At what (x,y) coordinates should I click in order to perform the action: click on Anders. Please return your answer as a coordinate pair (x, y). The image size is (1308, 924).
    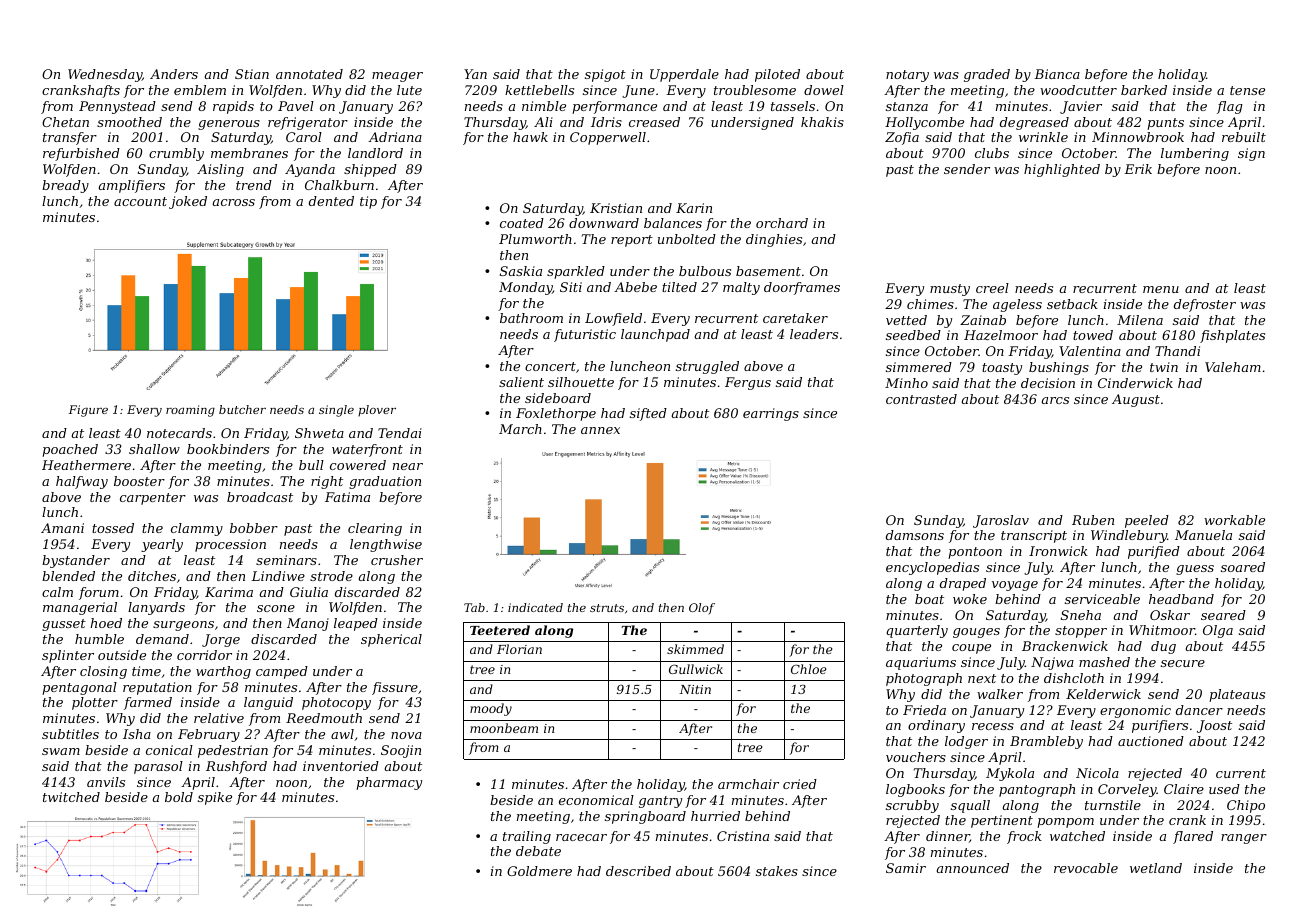
    Looking at the image, I should click on (174, 74).
